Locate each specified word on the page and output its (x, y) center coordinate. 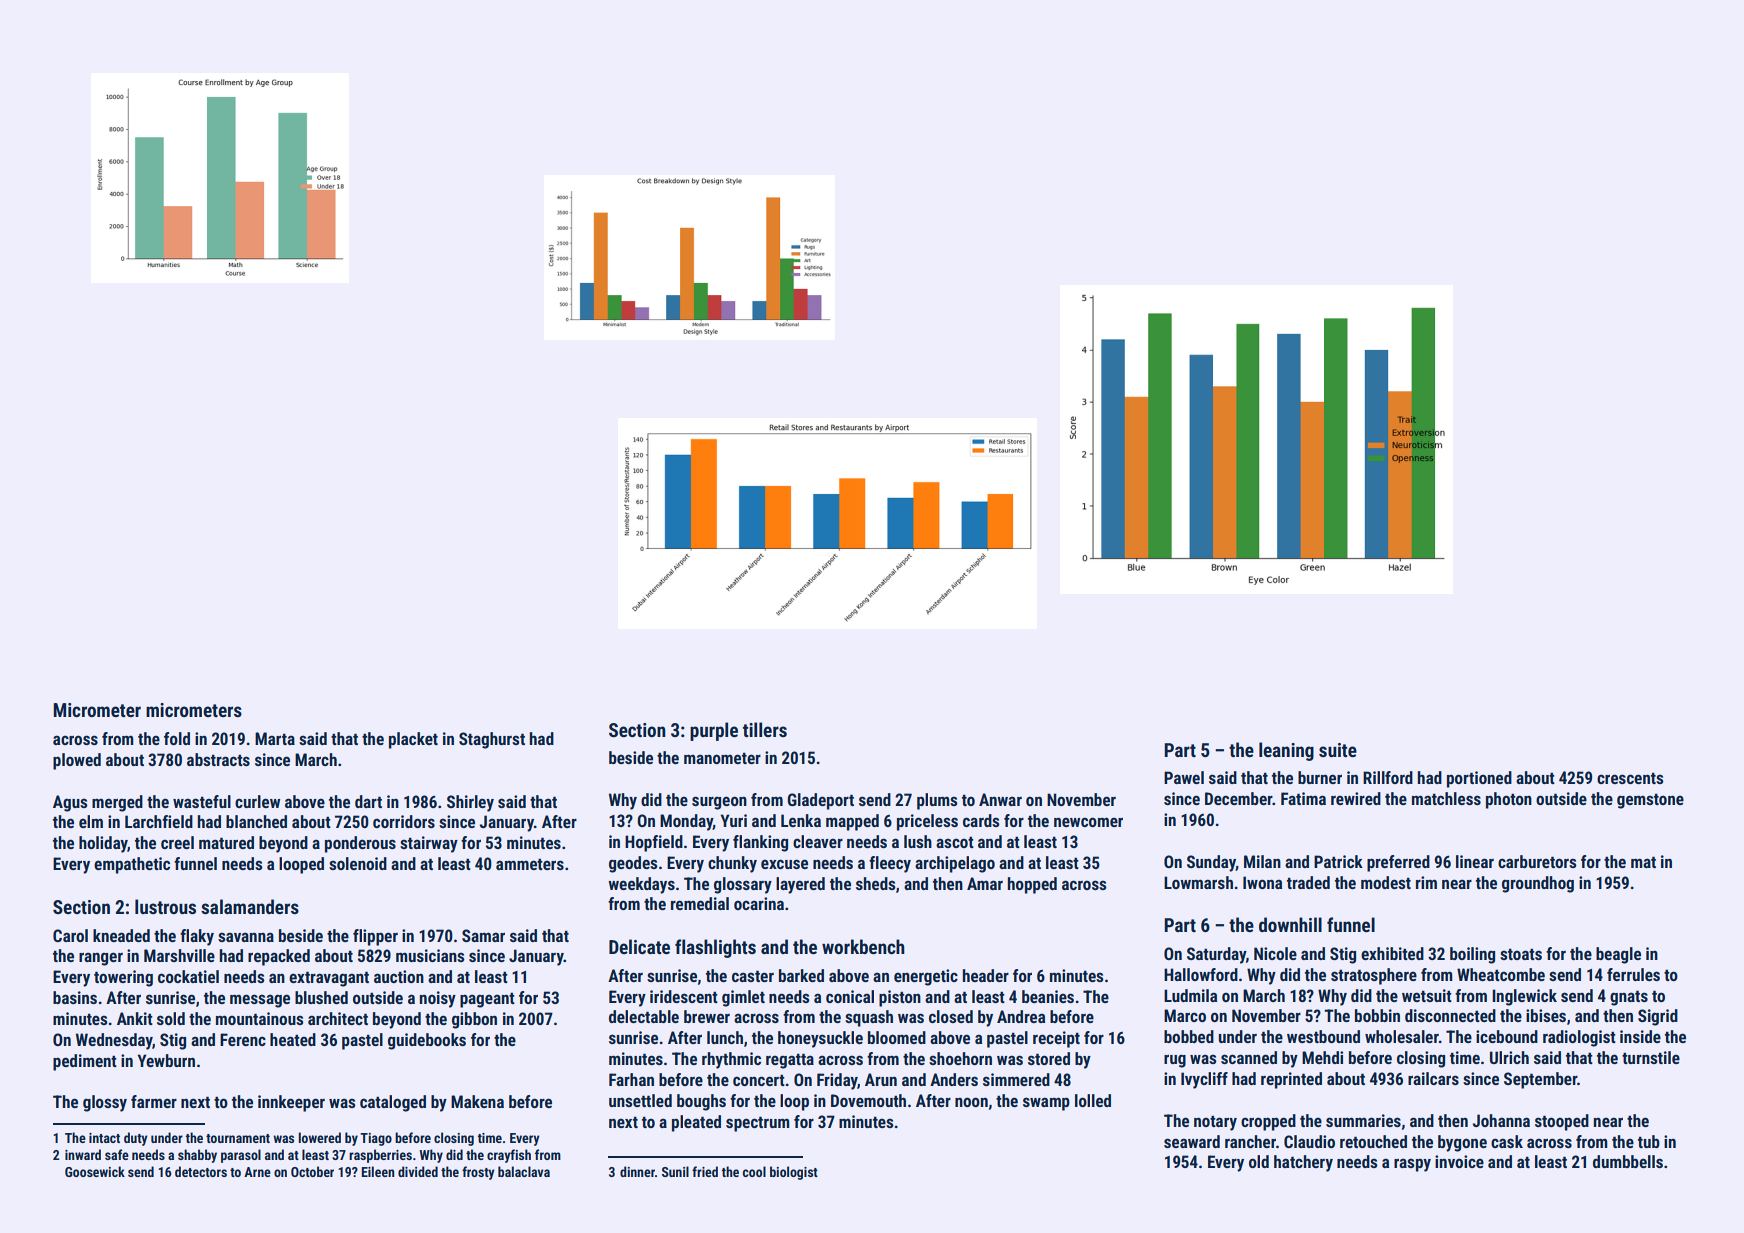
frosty (478, 1173)
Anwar (1000, 799)
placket (413, 740)
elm (91, 821)
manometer (722, 758)
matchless (1446, 798)
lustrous (165, 906)
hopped (1032, 885)
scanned (1249, 1057)
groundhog (1538, 884)
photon (1509, 800)
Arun (881, 1079)
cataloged (393, 1103)
